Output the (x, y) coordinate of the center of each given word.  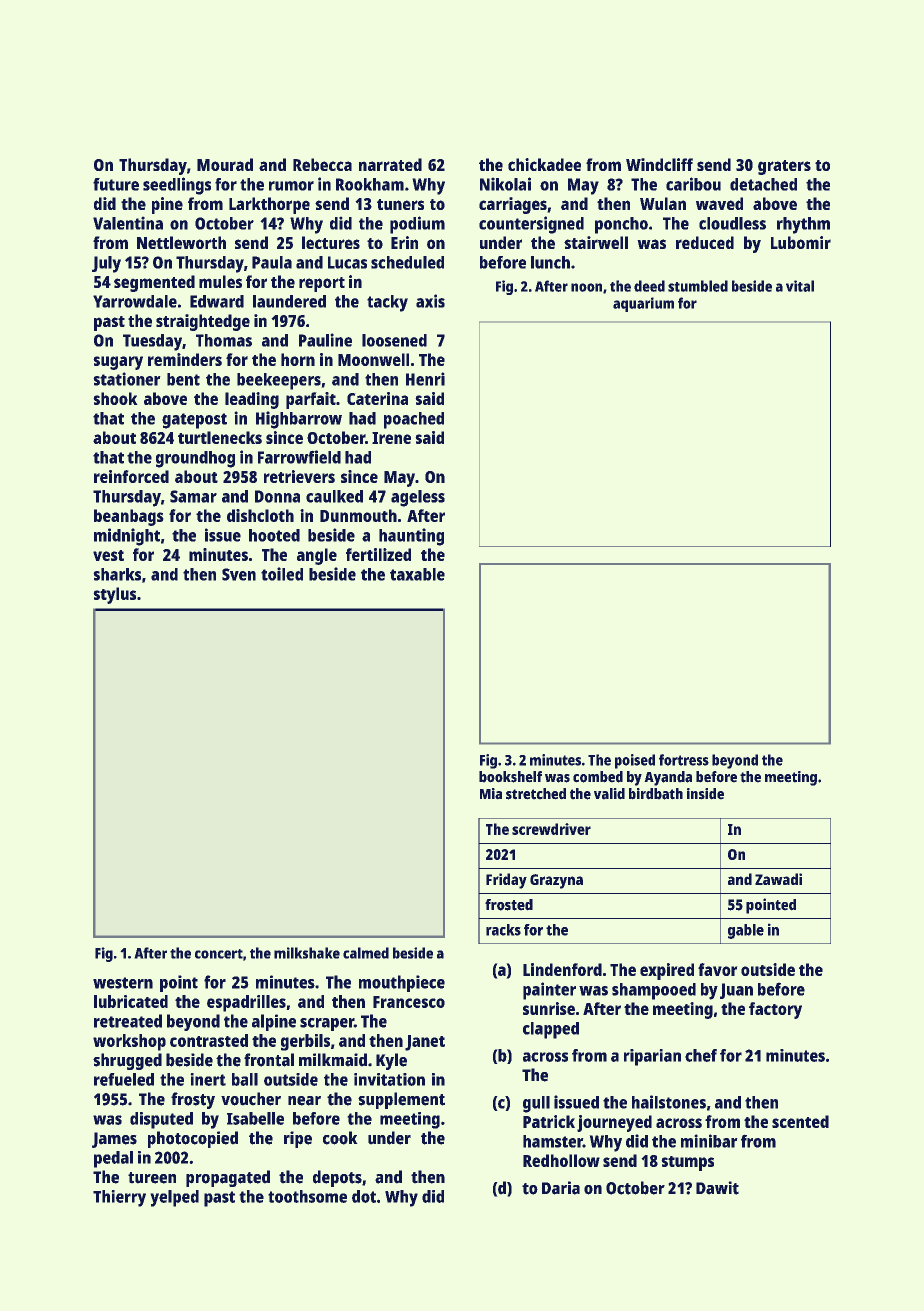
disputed (161, 1120)
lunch (550, 262)
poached (414, 420)
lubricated (131, 1001)
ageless (418, 498)
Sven (239, 574)
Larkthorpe (269, 205)
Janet (425, 1043)
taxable (417, 574)
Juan (736, 991)
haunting (411, 537)
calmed (366, 953)
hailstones (669, 1102)
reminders (185, 359)
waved (719, 203)
